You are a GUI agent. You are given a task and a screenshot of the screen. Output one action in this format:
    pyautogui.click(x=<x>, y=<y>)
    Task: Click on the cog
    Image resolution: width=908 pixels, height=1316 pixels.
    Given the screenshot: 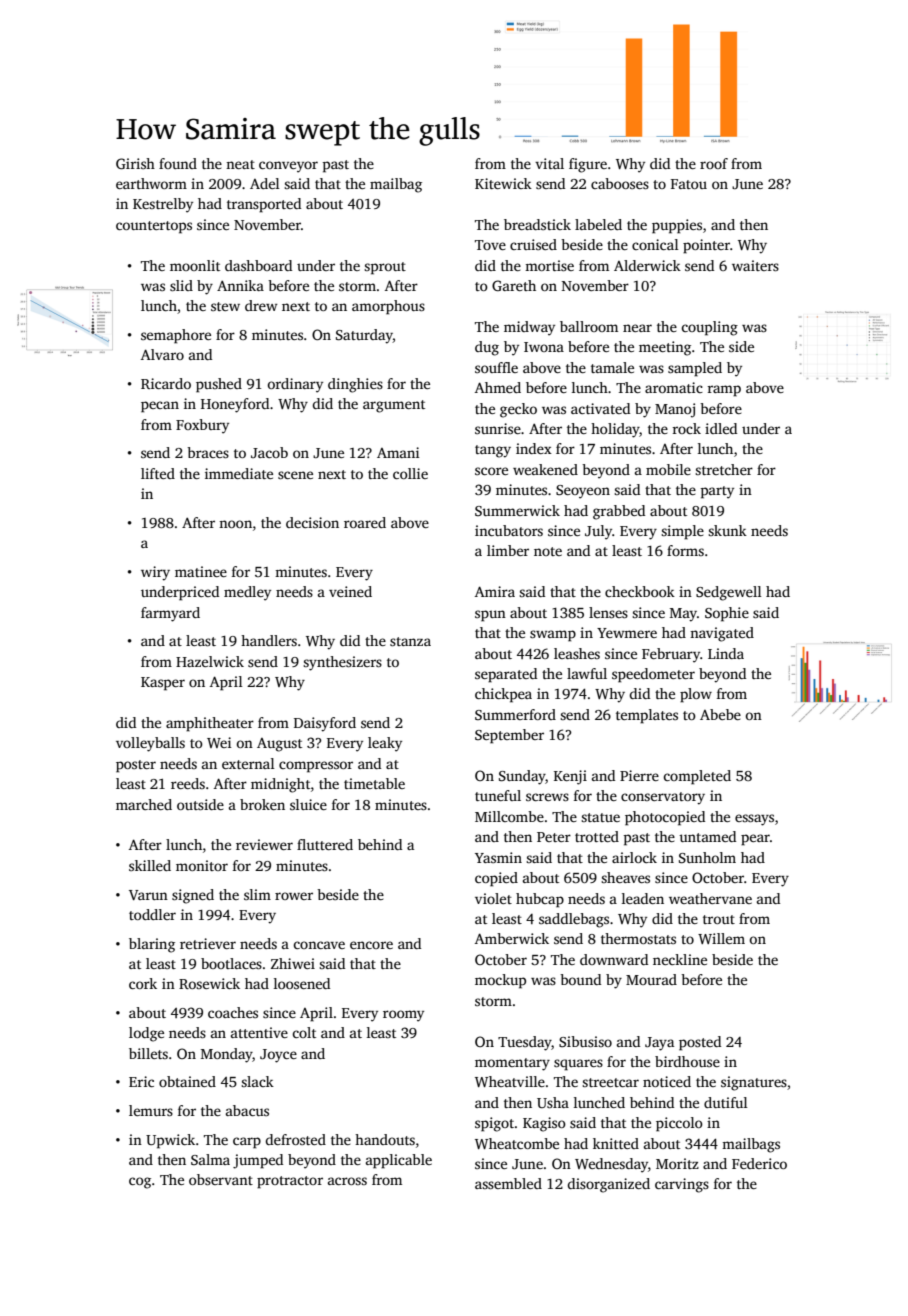 What is the action you would take?
    pyautogui.click(x=140, y=1183)
